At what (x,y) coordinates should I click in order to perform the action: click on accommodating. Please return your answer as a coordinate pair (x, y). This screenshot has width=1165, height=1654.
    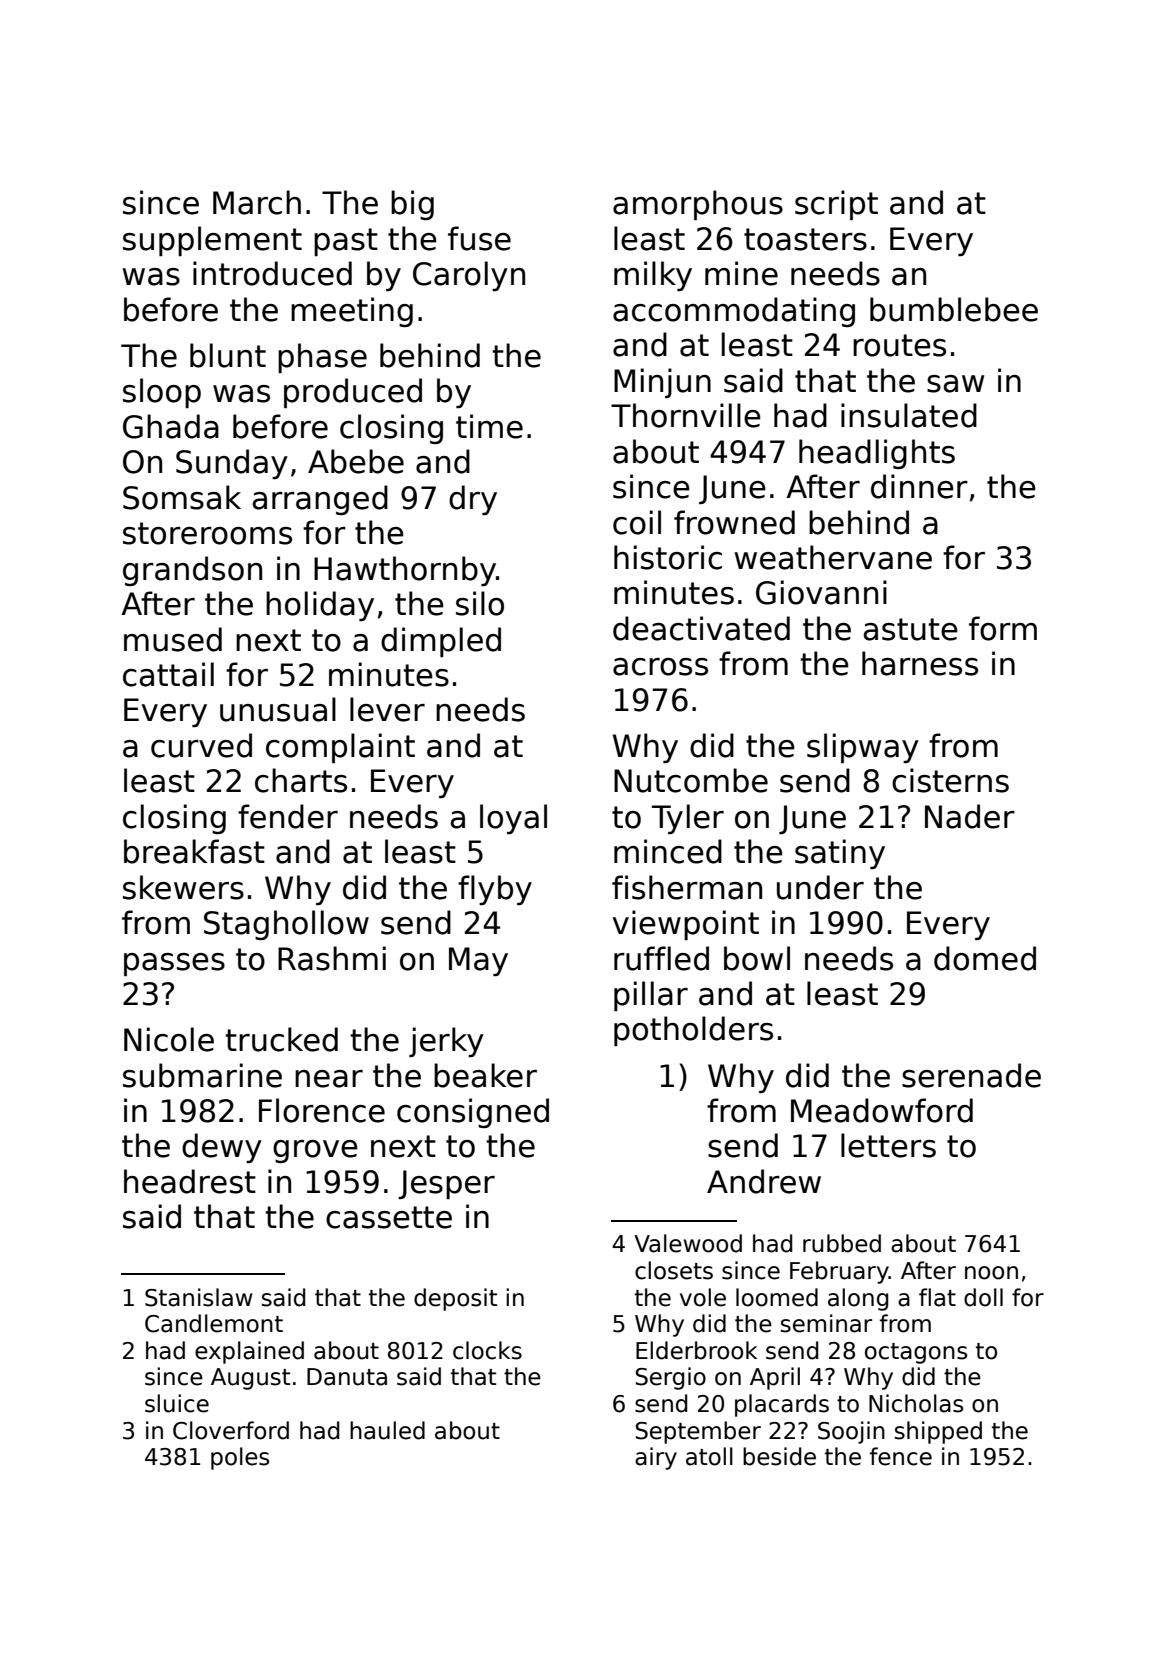
    Looking at the image, I should click on (734, 312).
